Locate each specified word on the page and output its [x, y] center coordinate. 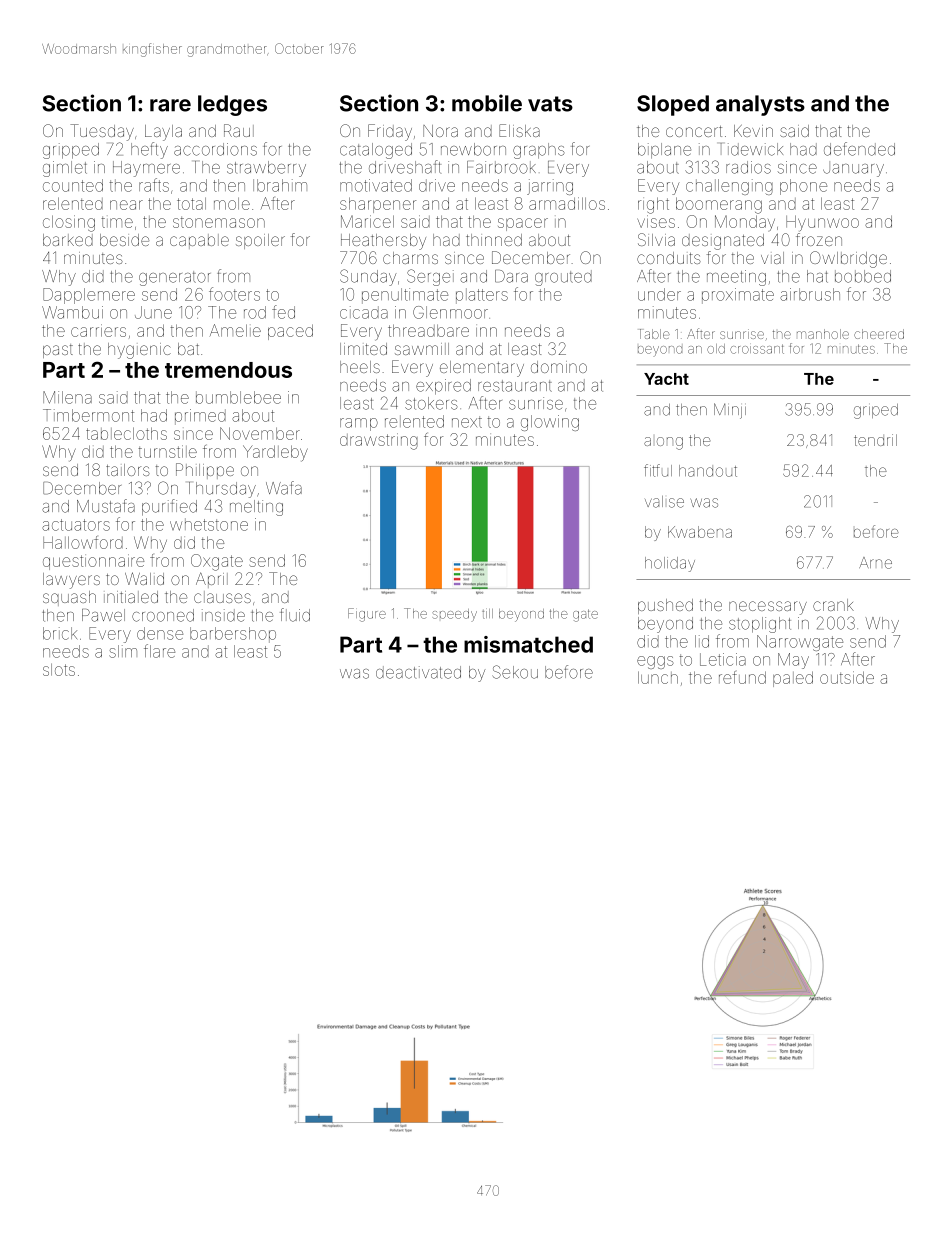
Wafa [284, 488]
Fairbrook [501, 167]
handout [708, 471]
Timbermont [88, 415]
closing [69, 223]
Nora [440, 131]
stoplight [760, 625]
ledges [232, 105]
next [467, 422]
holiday [670, 564]
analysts [760, 105]
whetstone [209, 524]
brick [60, 633]
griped [876, 411]
